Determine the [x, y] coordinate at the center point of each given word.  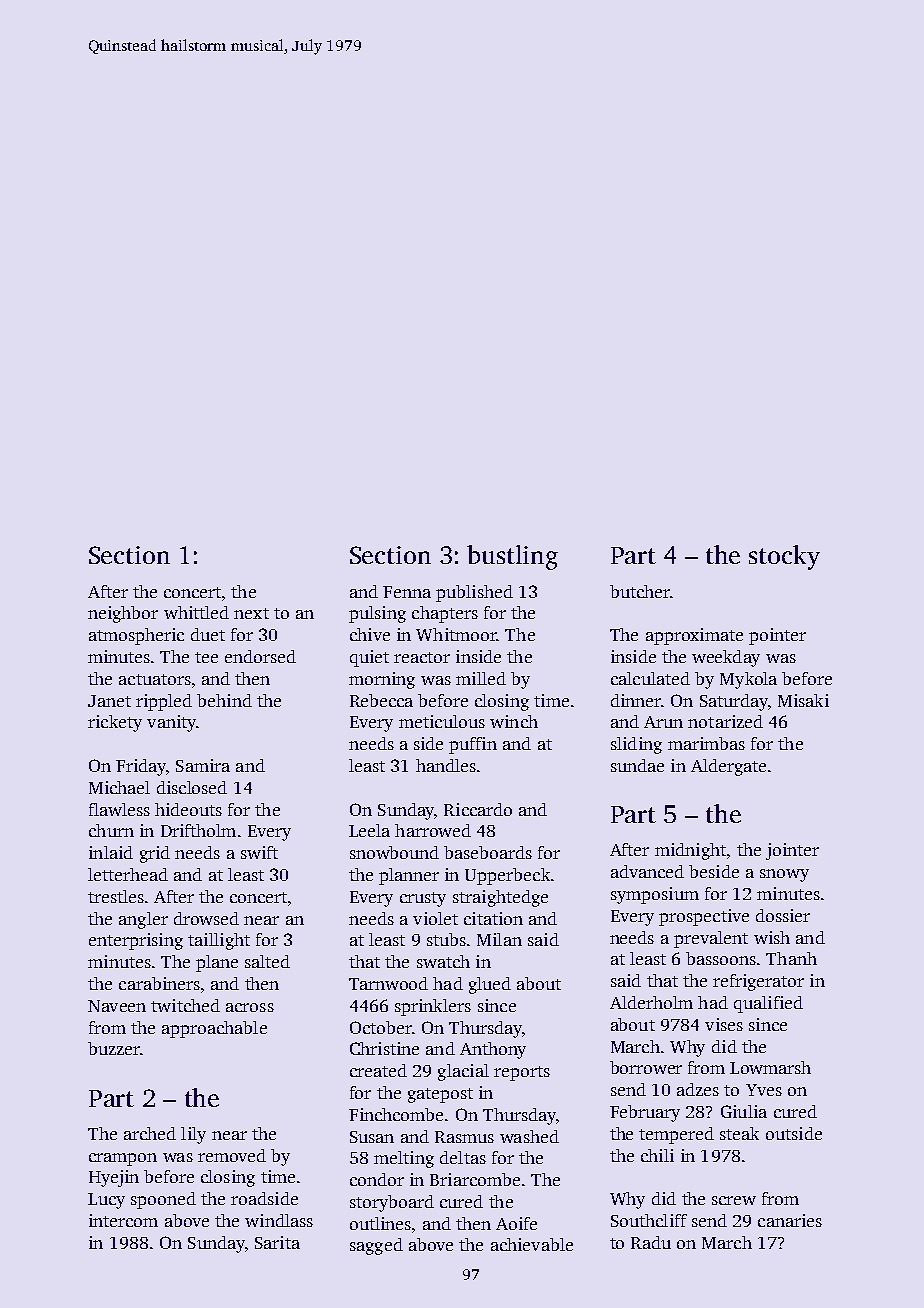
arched [150, 1133]
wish [772, 937]
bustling [512, 557]
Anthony [493, 1050]
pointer [777, 636]
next [251, 613]
